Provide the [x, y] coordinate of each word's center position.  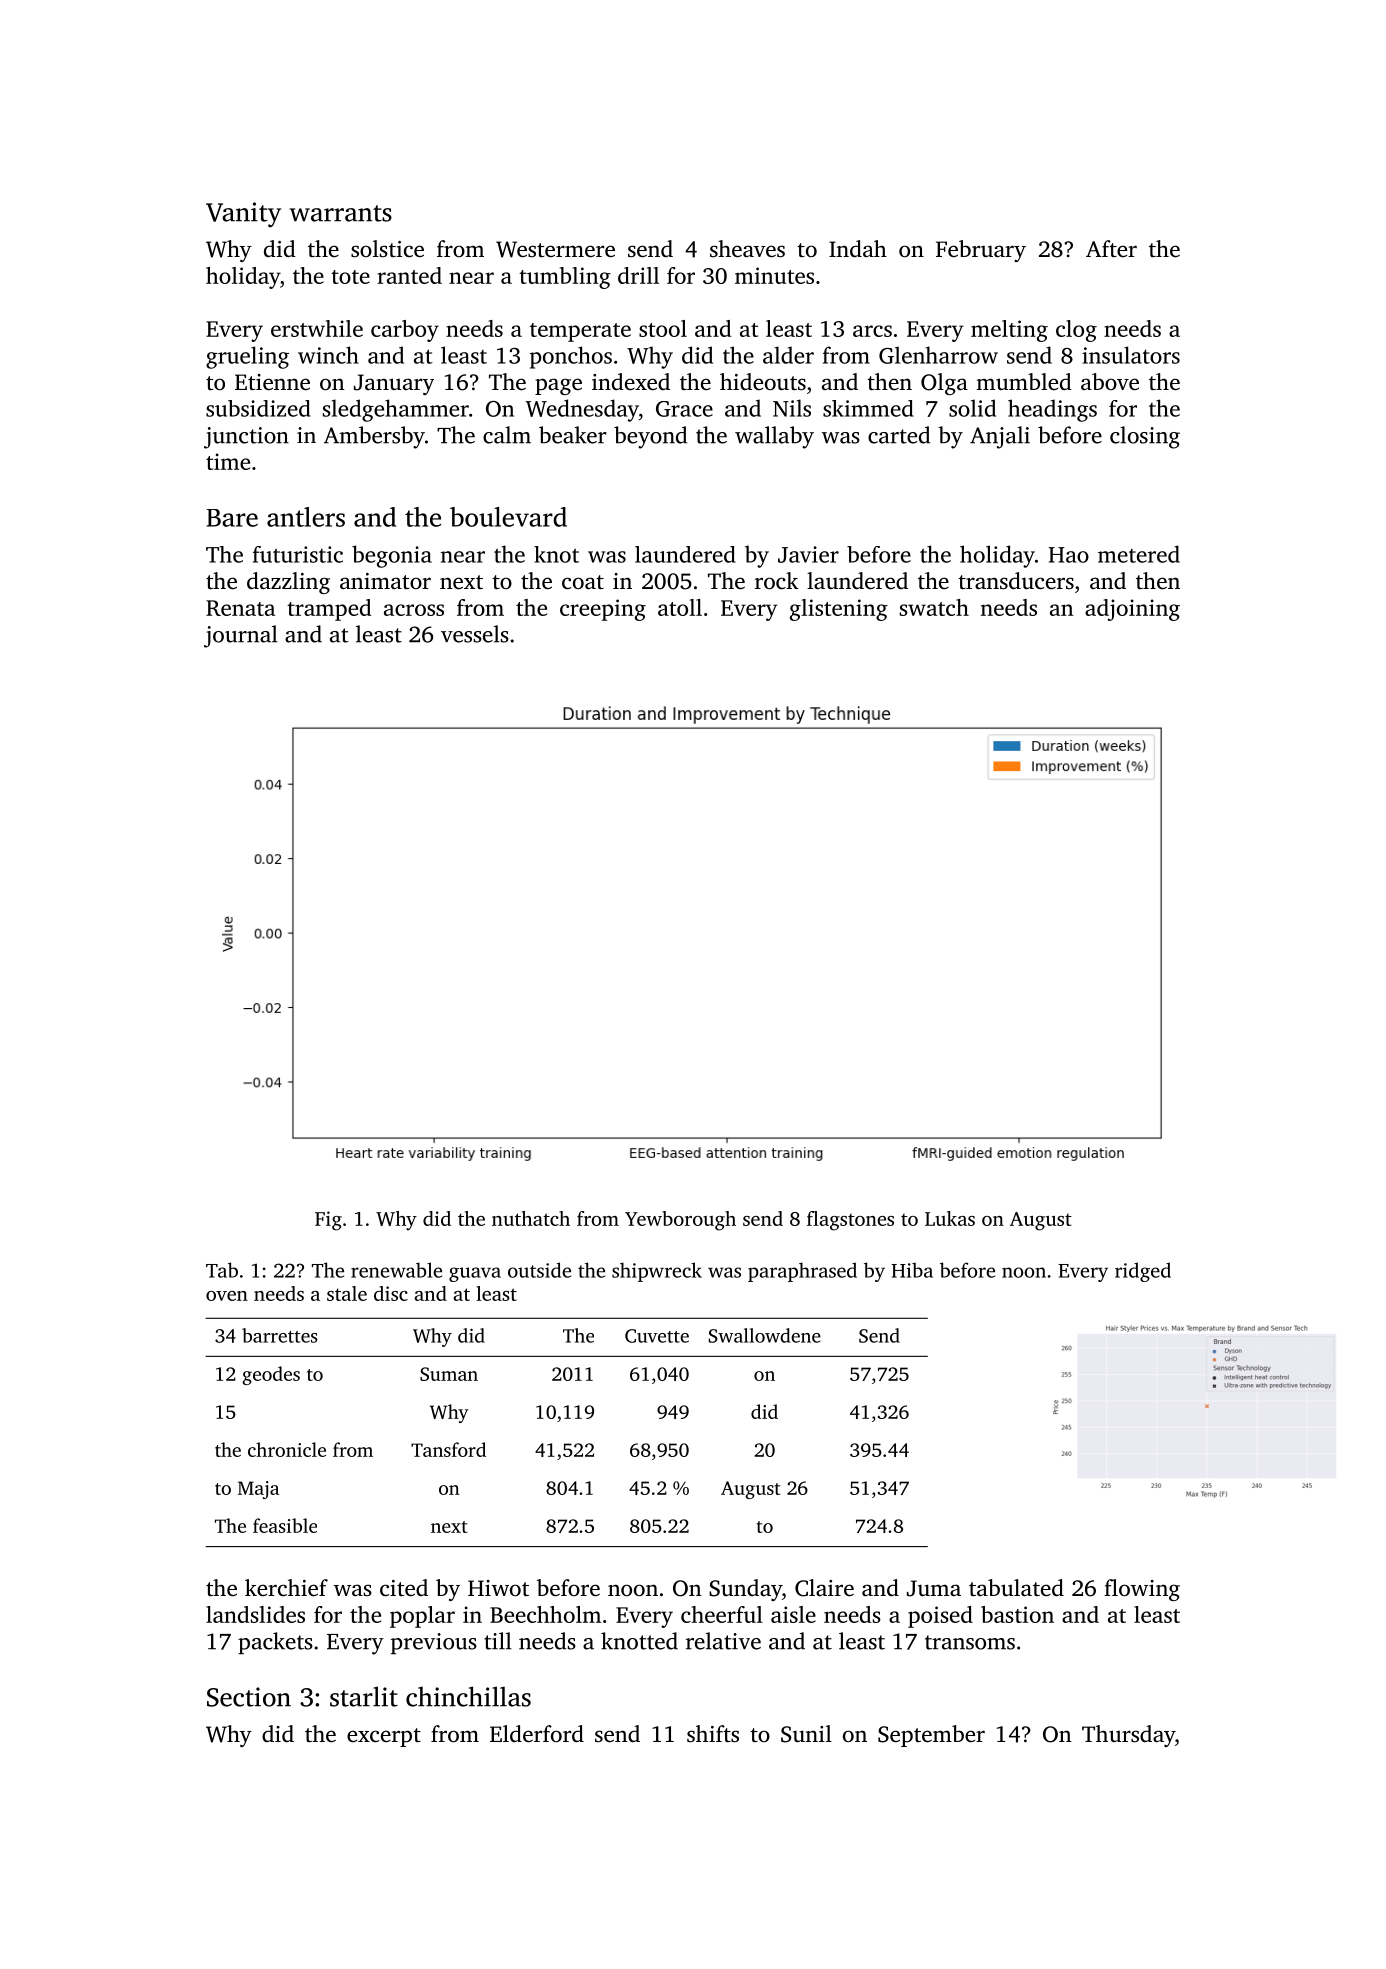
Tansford [448, 1449]
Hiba [912, 1270]
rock [776, 581]
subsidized [258, 408]
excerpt [384, 1737]
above [1110, 382]
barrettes [280, 1335]
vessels [475, 634]
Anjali [1000, 437]
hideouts [763, 382]
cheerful [722, 1614]
